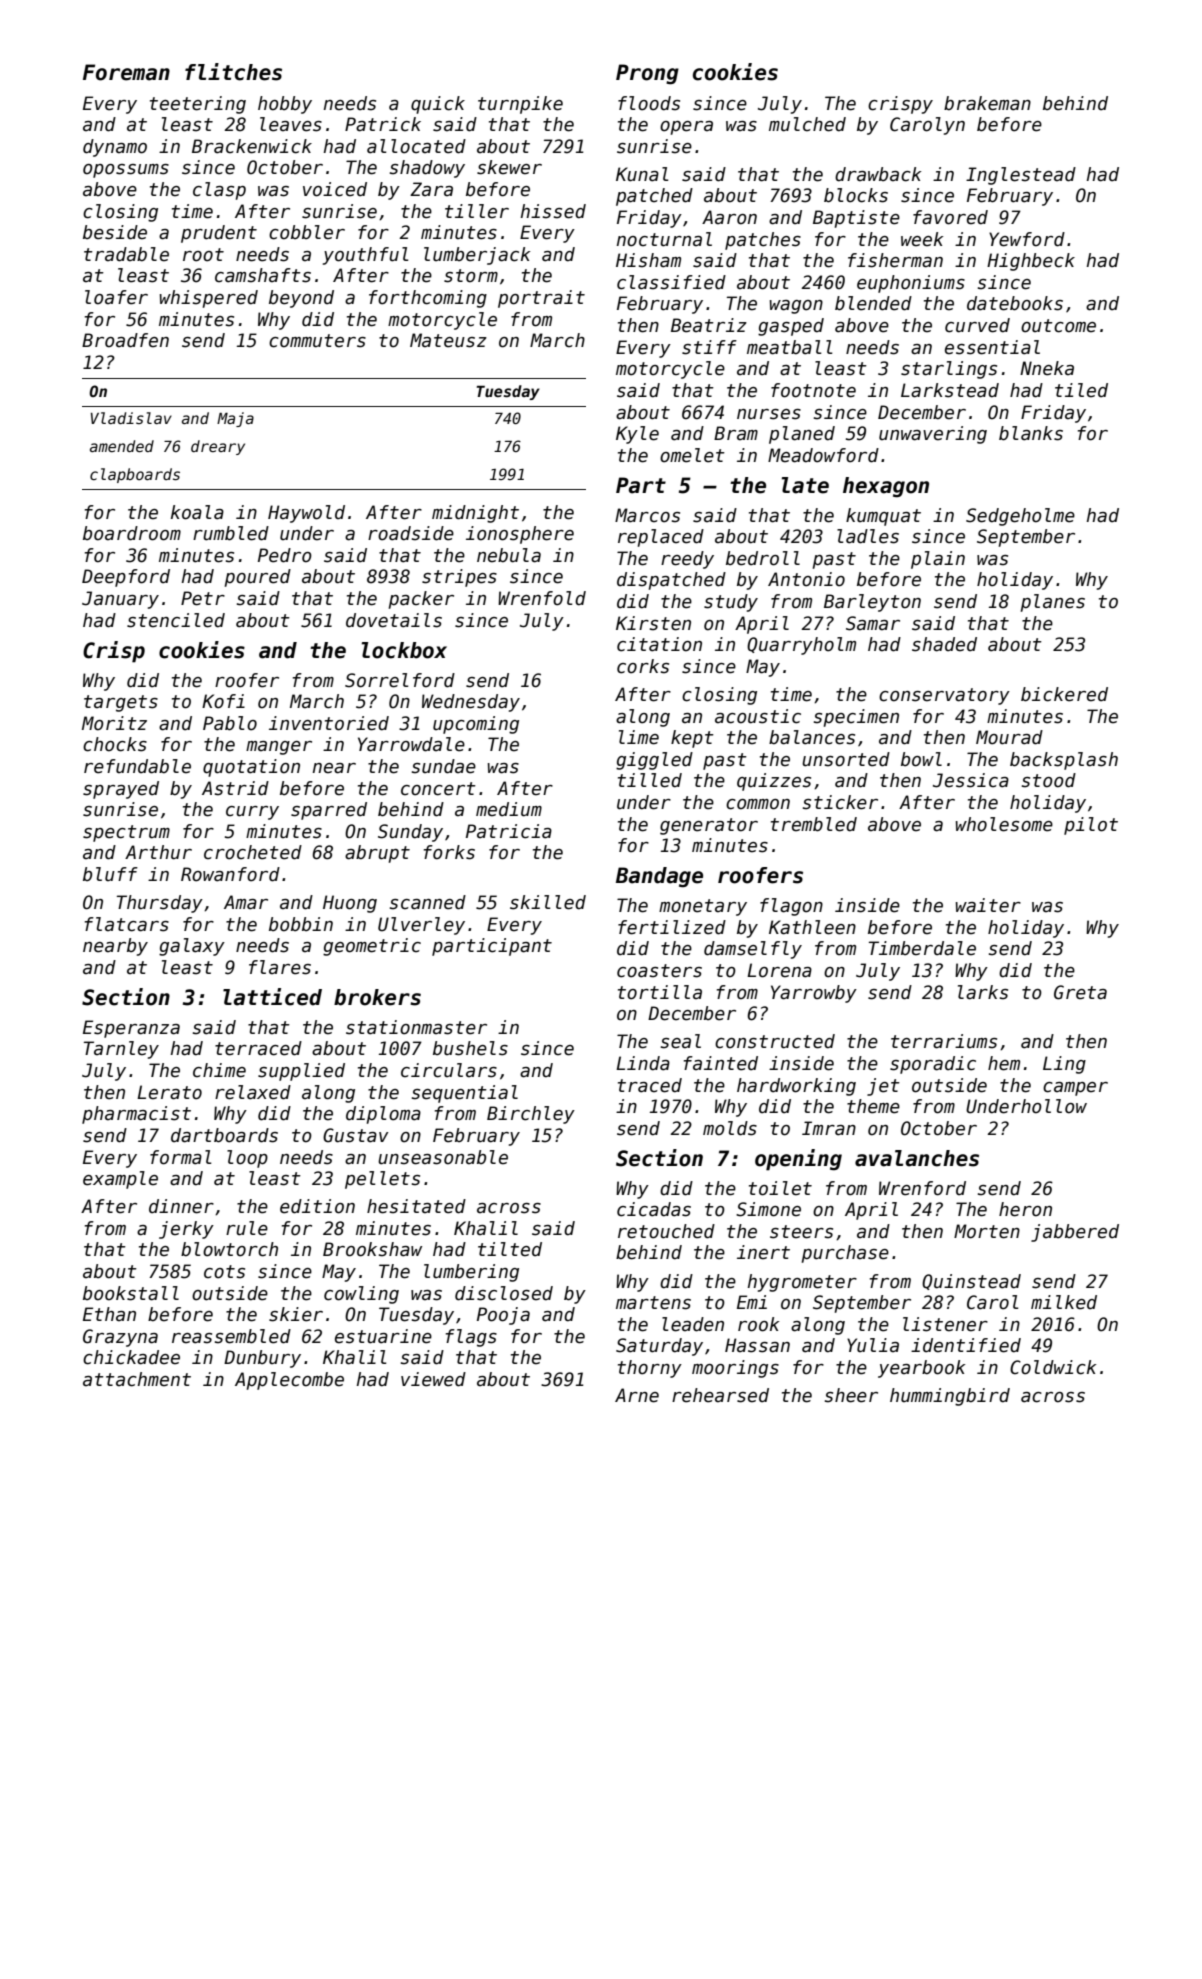  What do you see at coordinates (404, 650) in the page?
I see `lockbox` at bounding box center [404, 650].
